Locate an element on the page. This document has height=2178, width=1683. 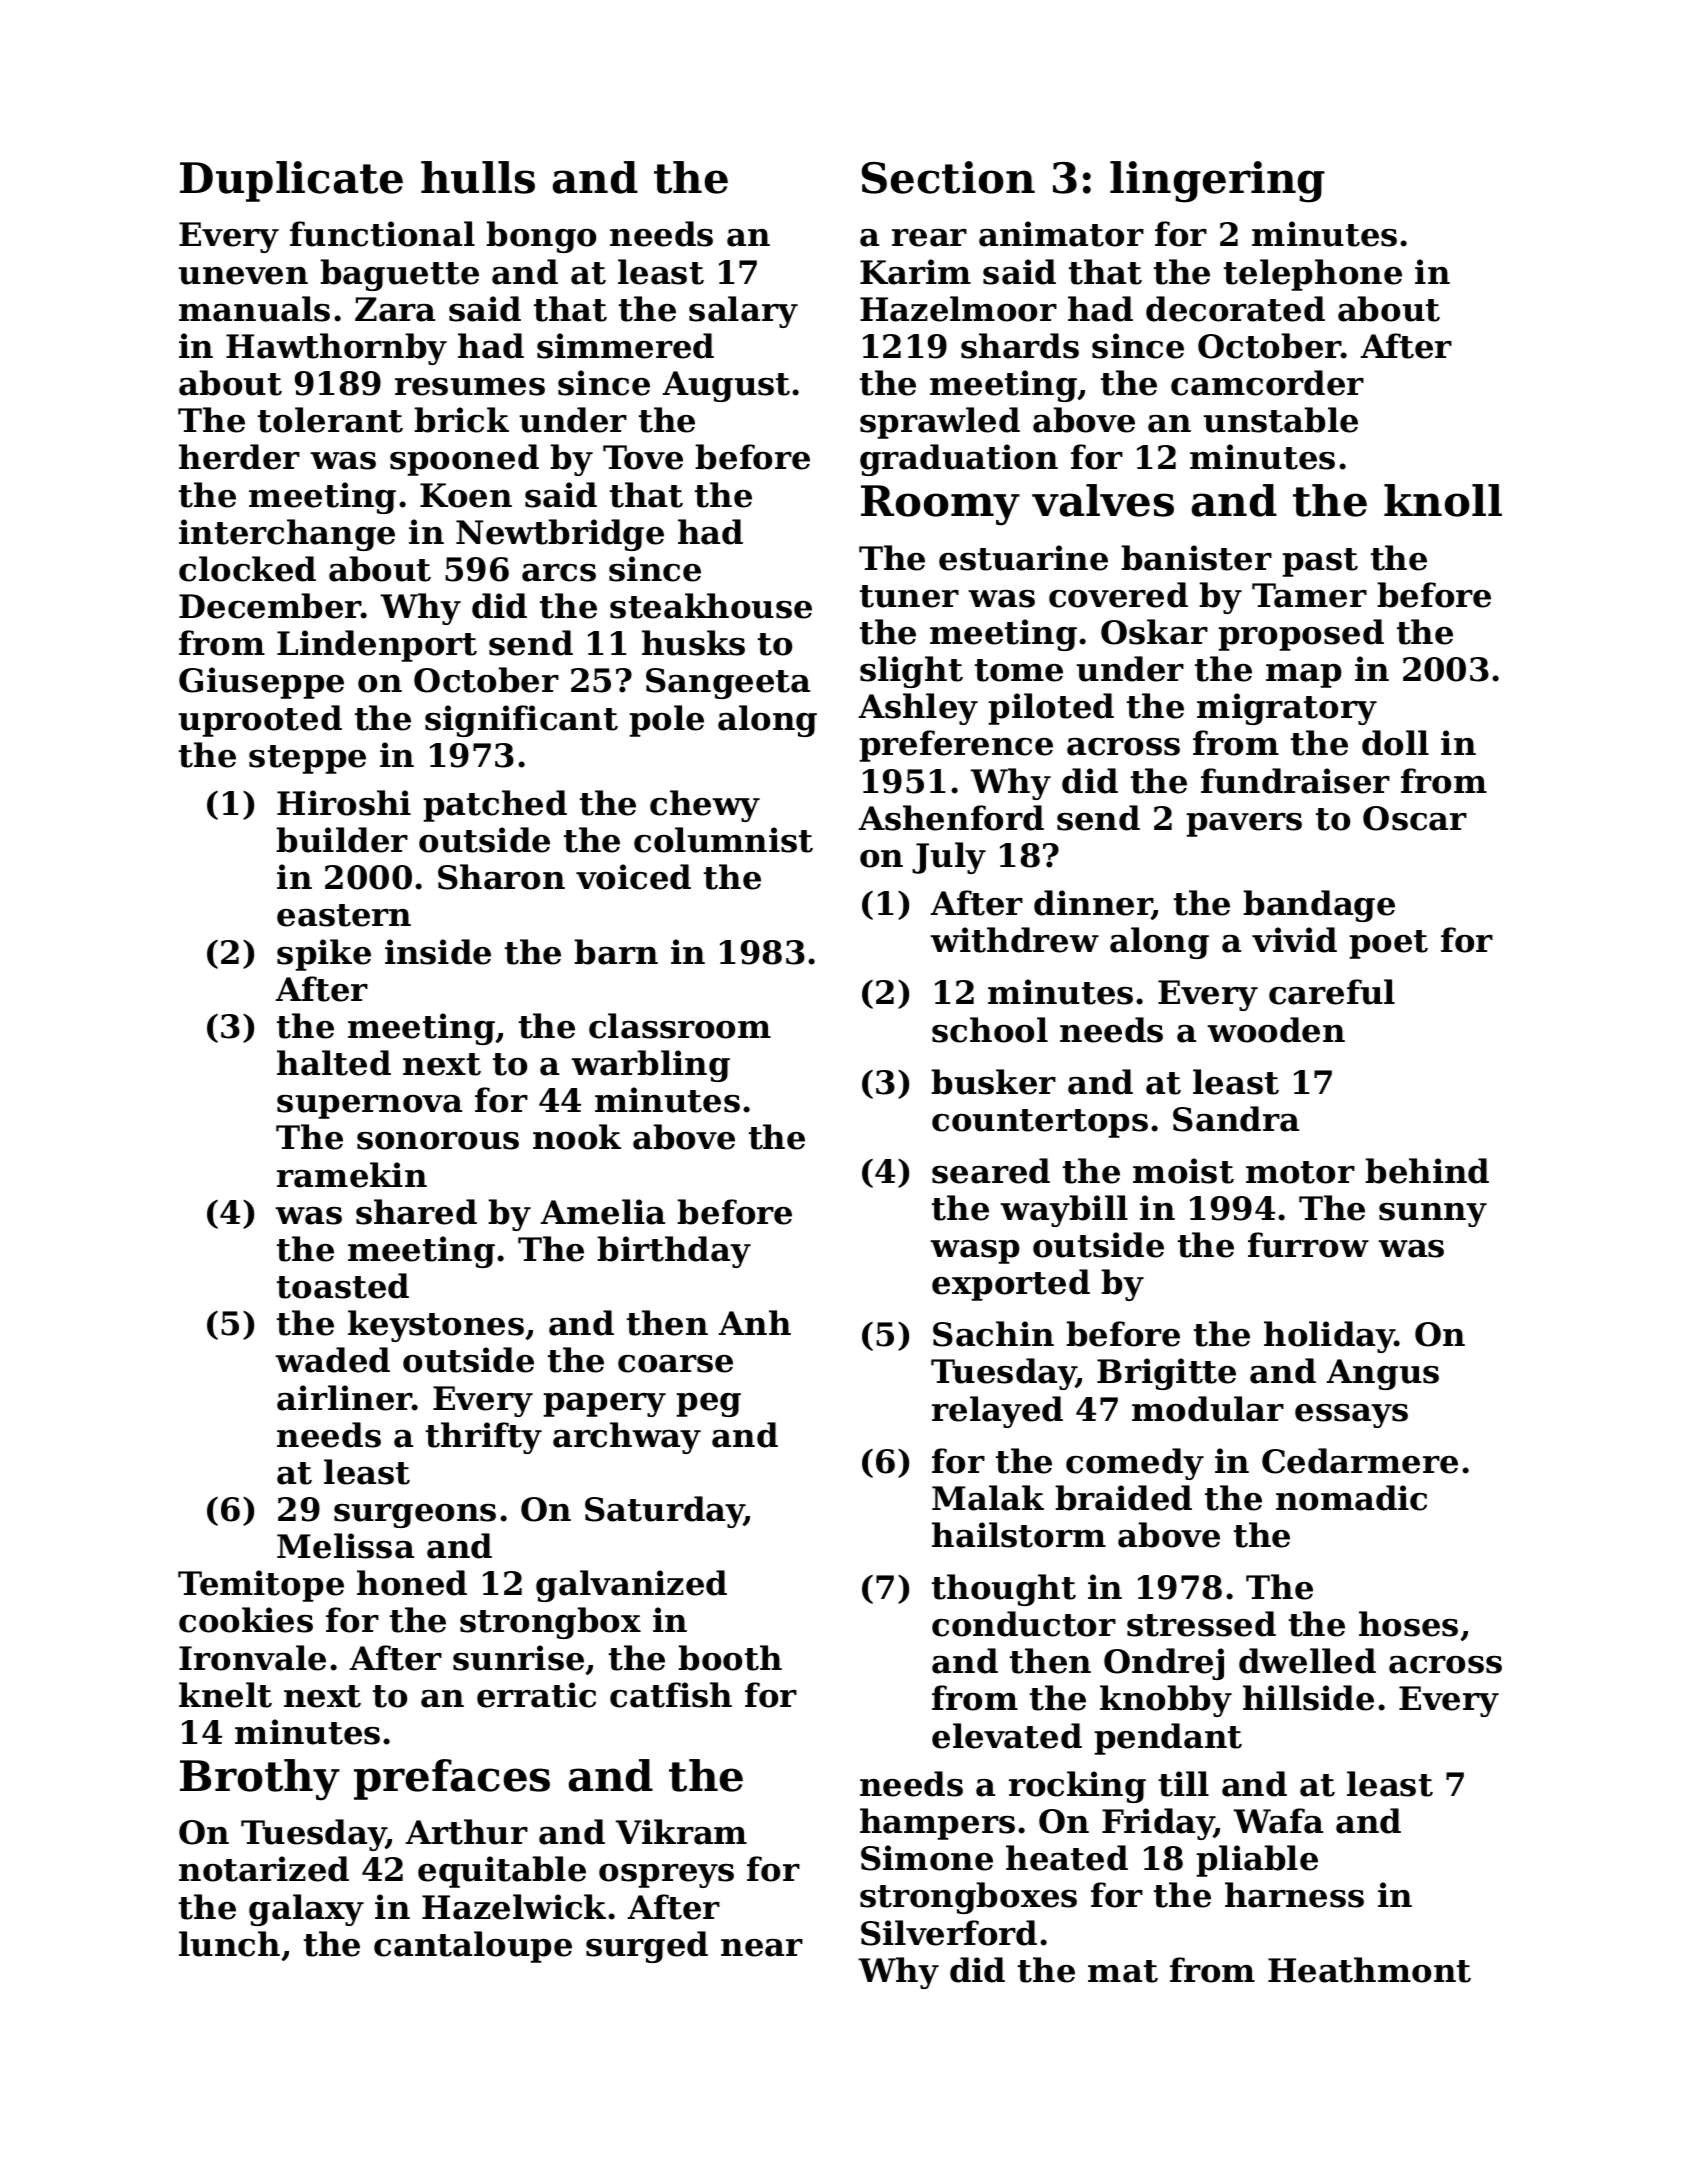
barn is located at coordinates (616, 952).
